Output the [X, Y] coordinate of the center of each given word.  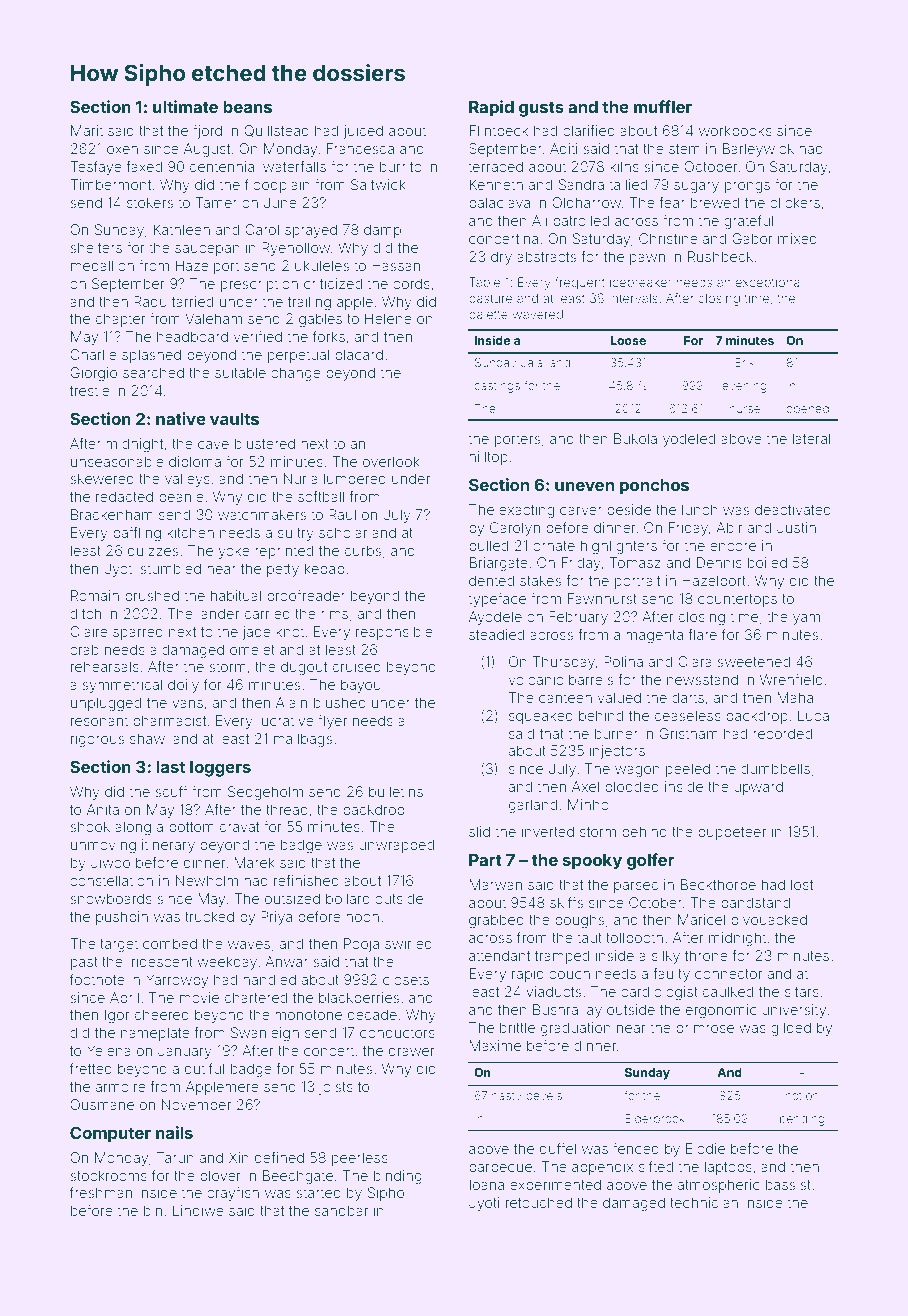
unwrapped [396, 846]
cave [213, 445]
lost [802, 884]
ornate [554, 546]
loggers [220, 769]
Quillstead [276, 131]
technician [704, 1202]
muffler [663, 106]
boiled [767, 562]
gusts [541, 109]
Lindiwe [198, 1210]
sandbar [341, 1210]
